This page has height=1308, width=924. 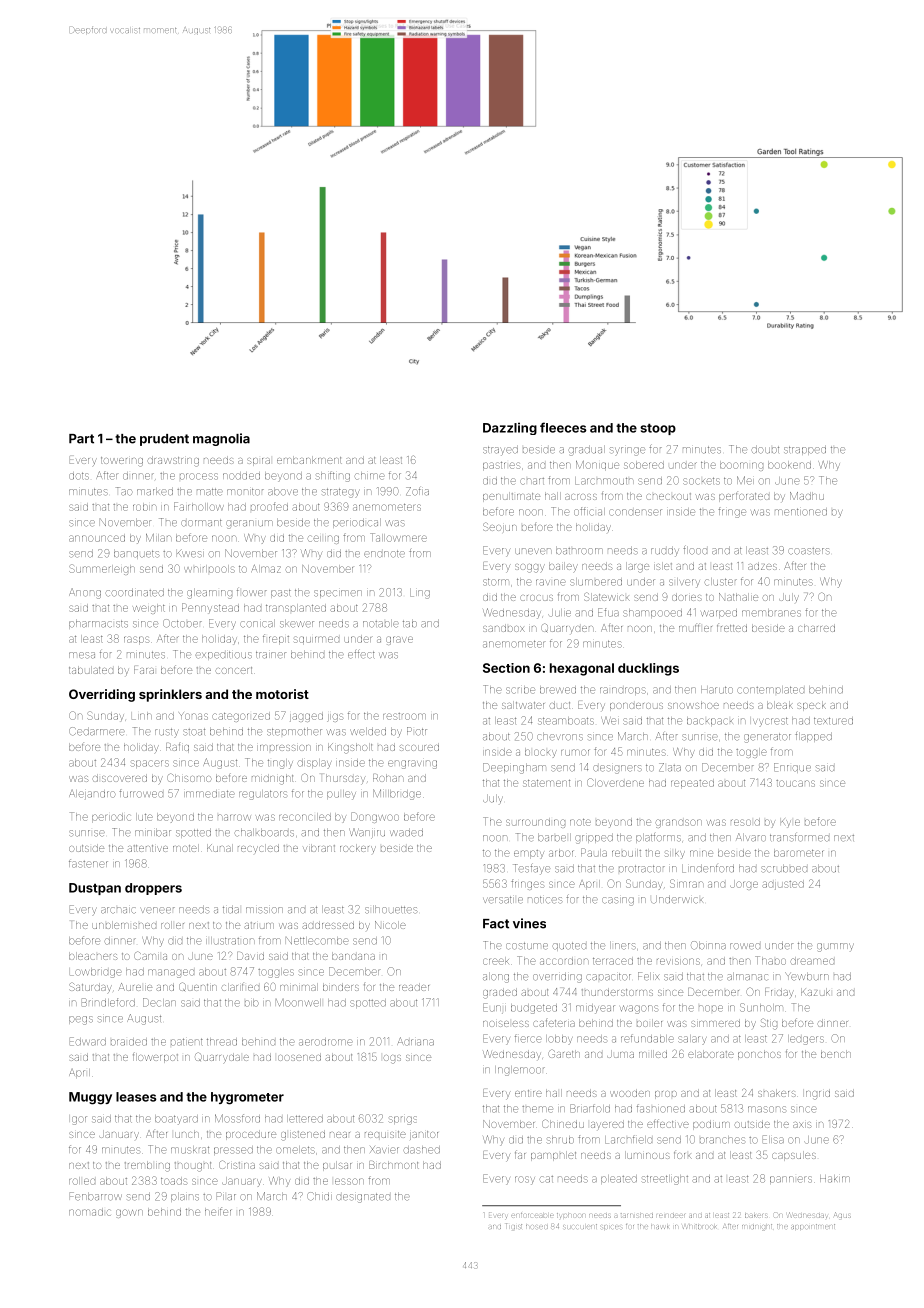 What do you see at coordinates (258, 848) in the page?
I see `recycled` at bounding box center [258, 848].
